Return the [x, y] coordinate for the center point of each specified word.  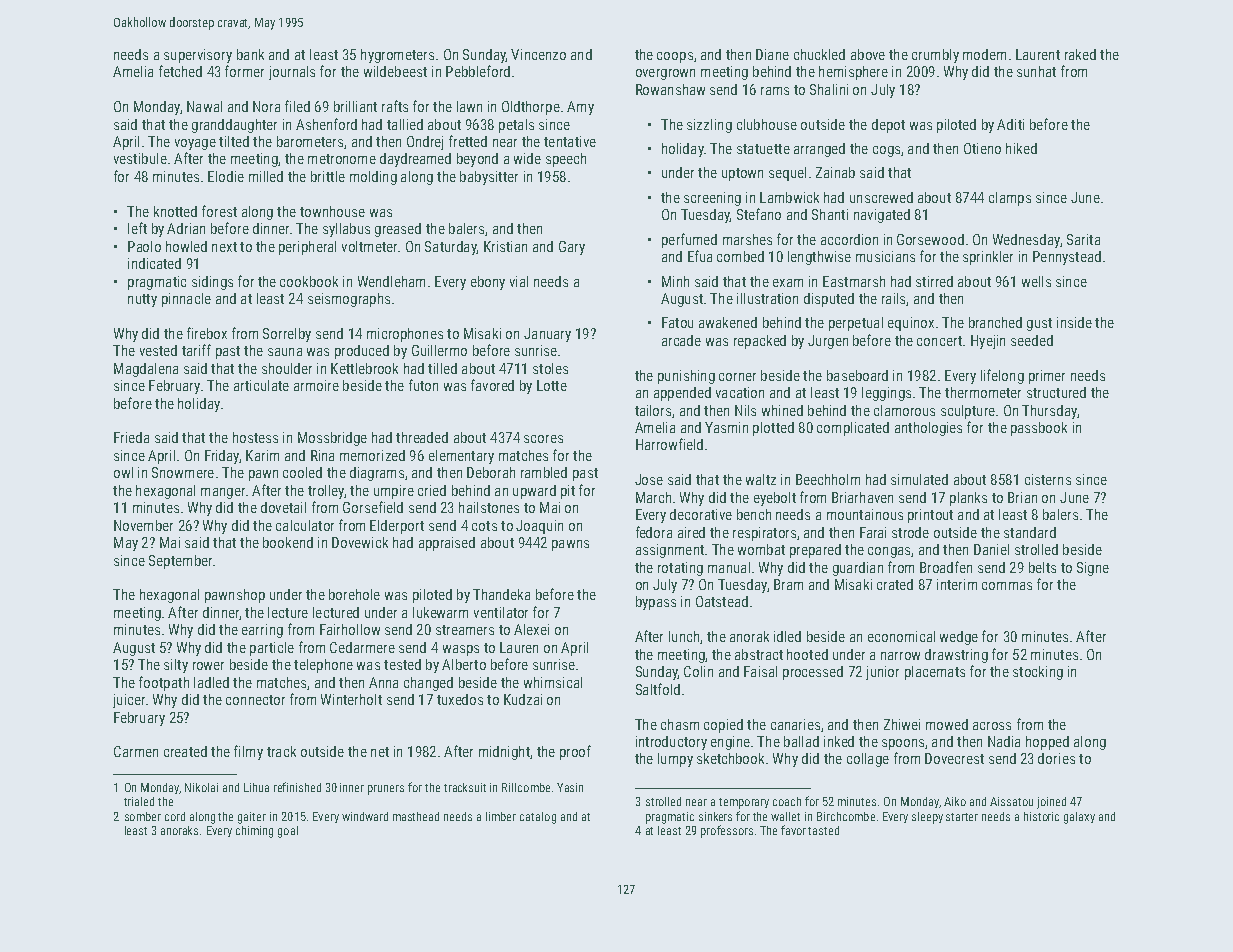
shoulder [287, 368]
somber [143, 816]
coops [675, 57]
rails [893, 298]
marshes [747, 239]
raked [1080, 54]
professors [727, 831]
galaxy [1079, 818]
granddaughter [234, 126]
